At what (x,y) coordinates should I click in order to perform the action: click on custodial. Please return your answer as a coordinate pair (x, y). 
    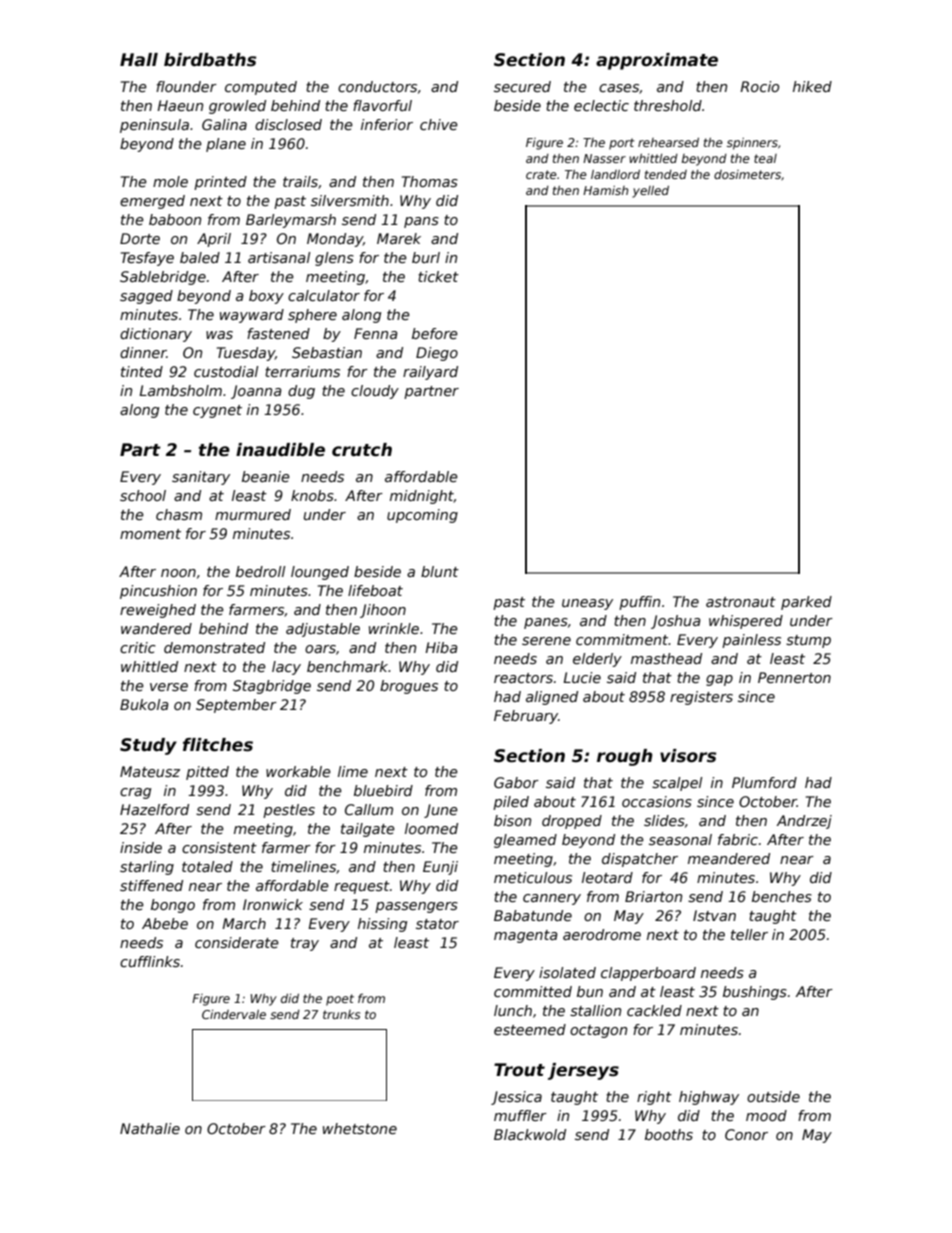
    Looking at the image, I should click on (226, 371).
